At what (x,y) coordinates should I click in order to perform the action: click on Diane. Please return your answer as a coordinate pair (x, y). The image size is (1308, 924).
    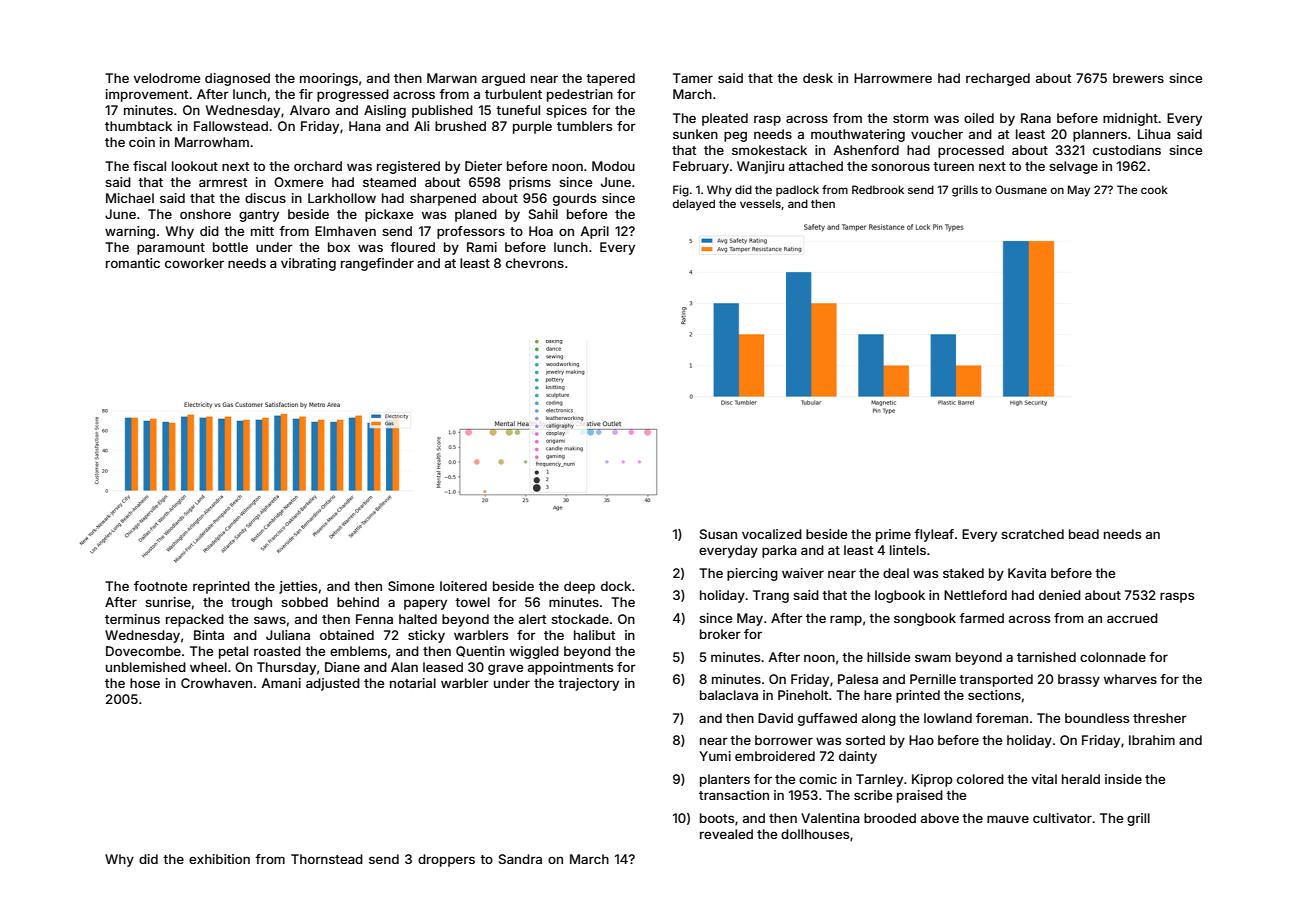
    Looking at the image, I should click on (342, 667).
